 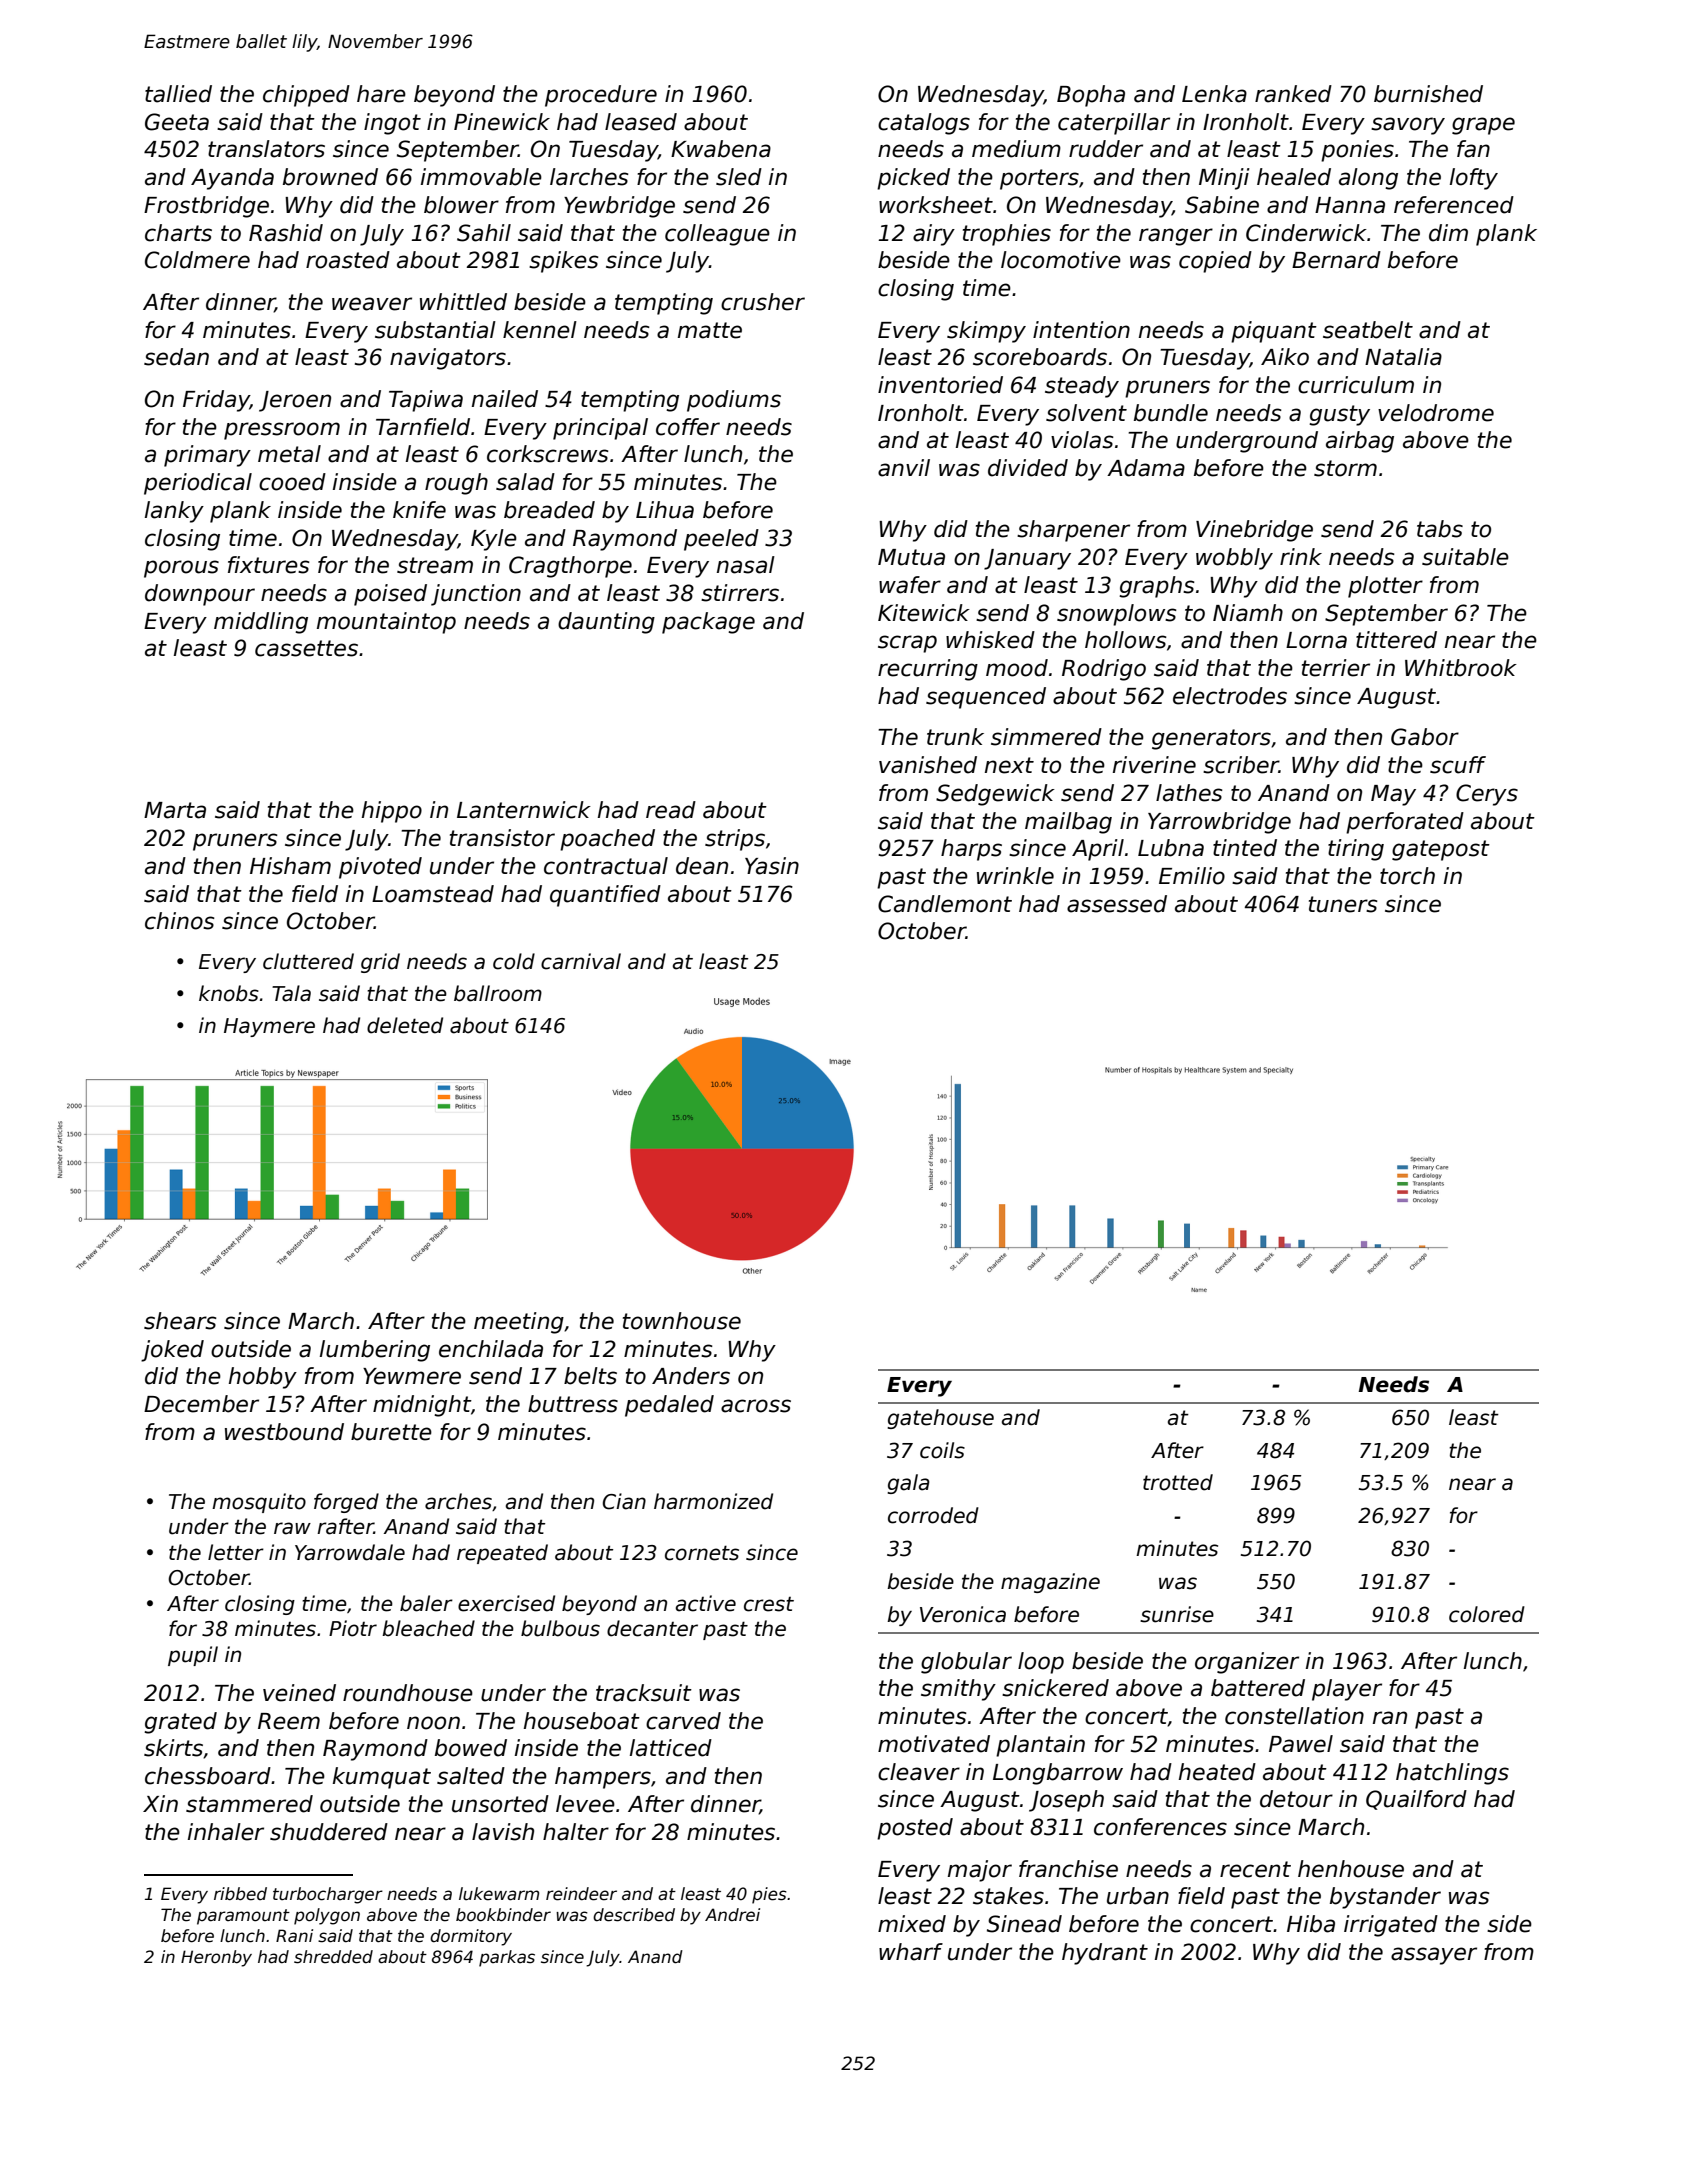 What do you see at coordinates (240, 1894) in the screenshot?
I see `ribbed` at bounding box center [240, 1894].
